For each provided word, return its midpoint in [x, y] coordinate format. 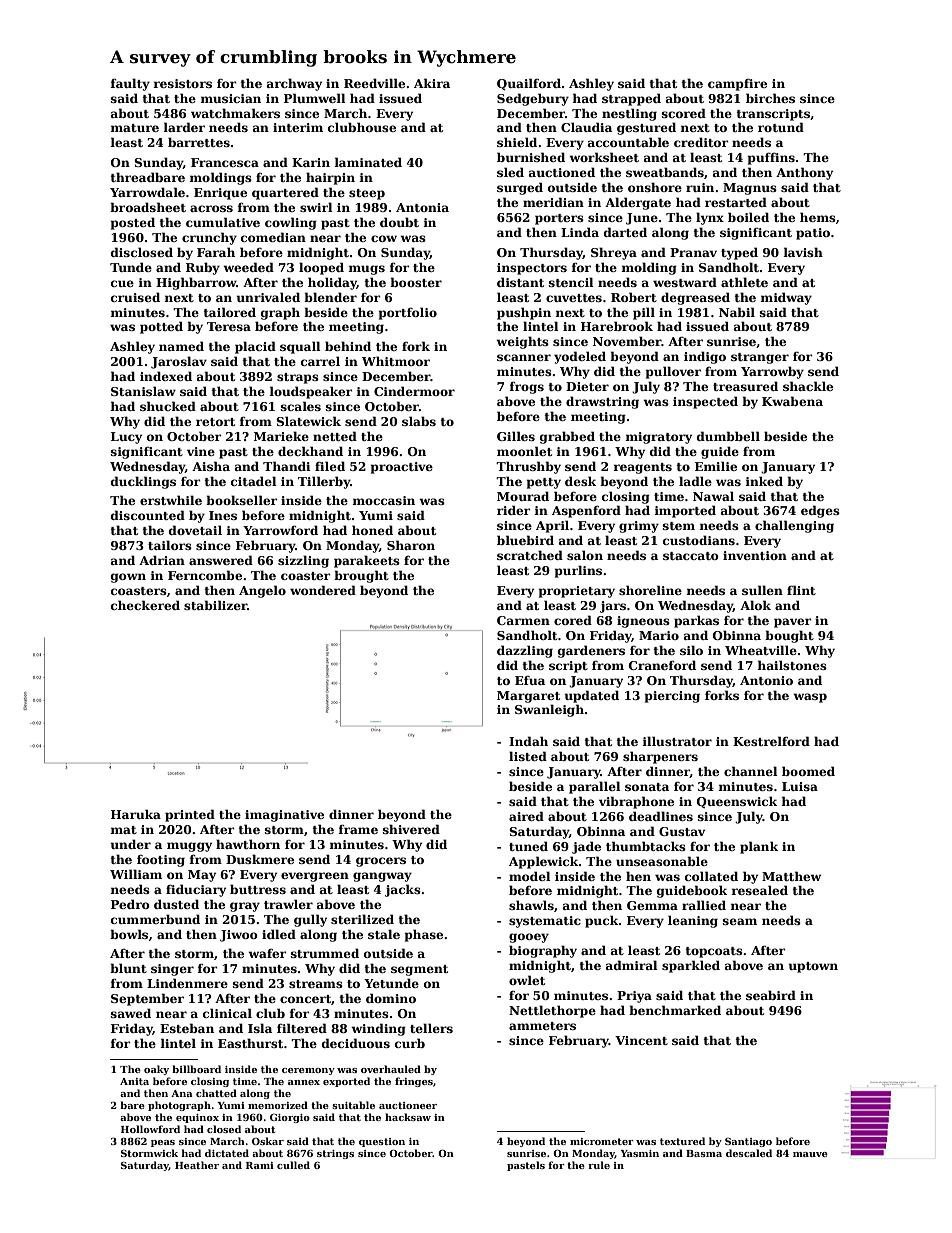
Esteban [187, 1028]
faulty [130, 84]
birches [770, 98]
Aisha [211, 466]
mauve [810, 1154]
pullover [673, 372]
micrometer [602, 1141]
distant [520, 282]
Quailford [529, 84]
